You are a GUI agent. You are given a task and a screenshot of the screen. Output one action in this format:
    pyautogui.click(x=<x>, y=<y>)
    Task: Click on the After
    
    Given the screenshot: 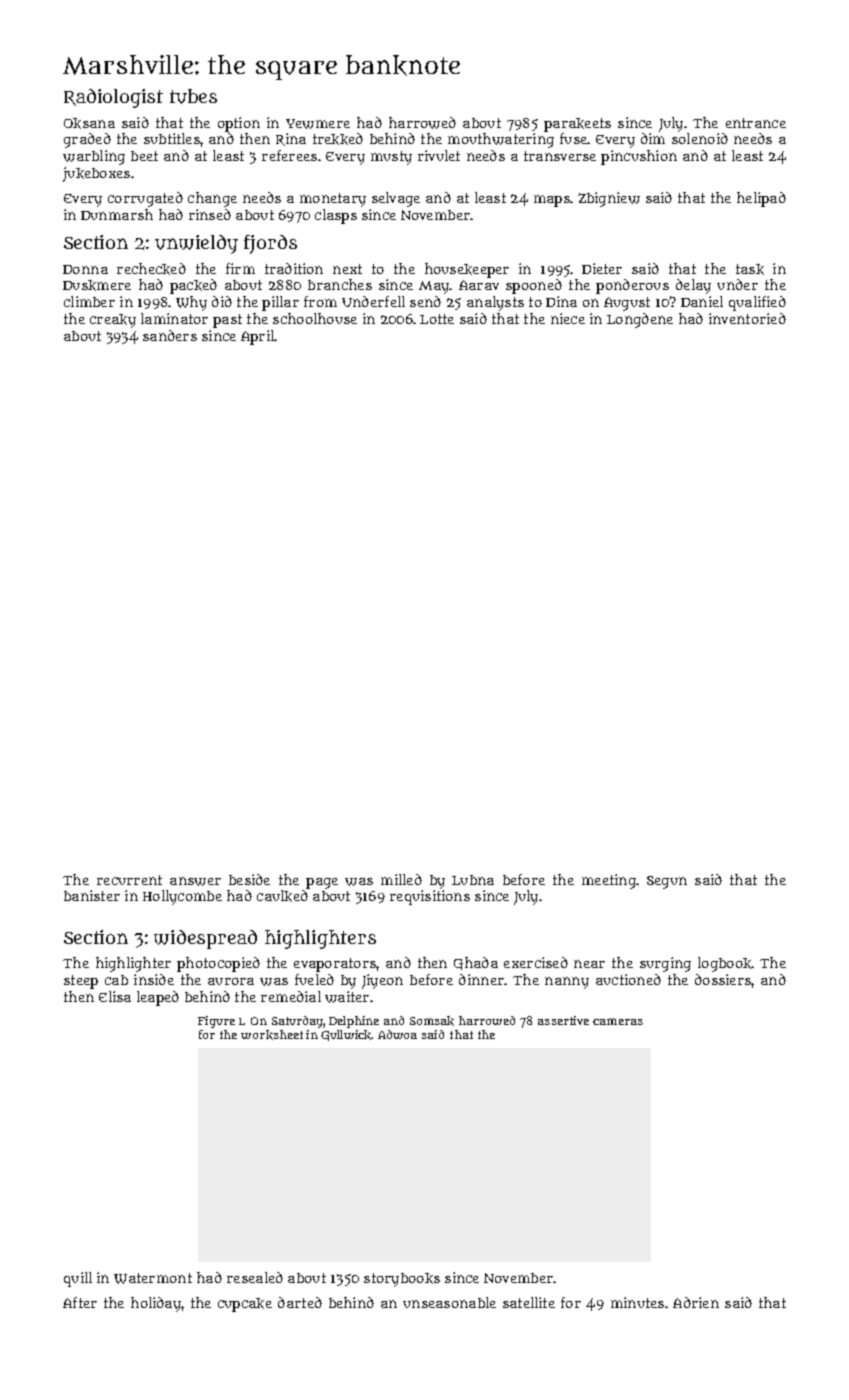 What is the action you would take?
    pyautogui.click(x=80, y=1302)
